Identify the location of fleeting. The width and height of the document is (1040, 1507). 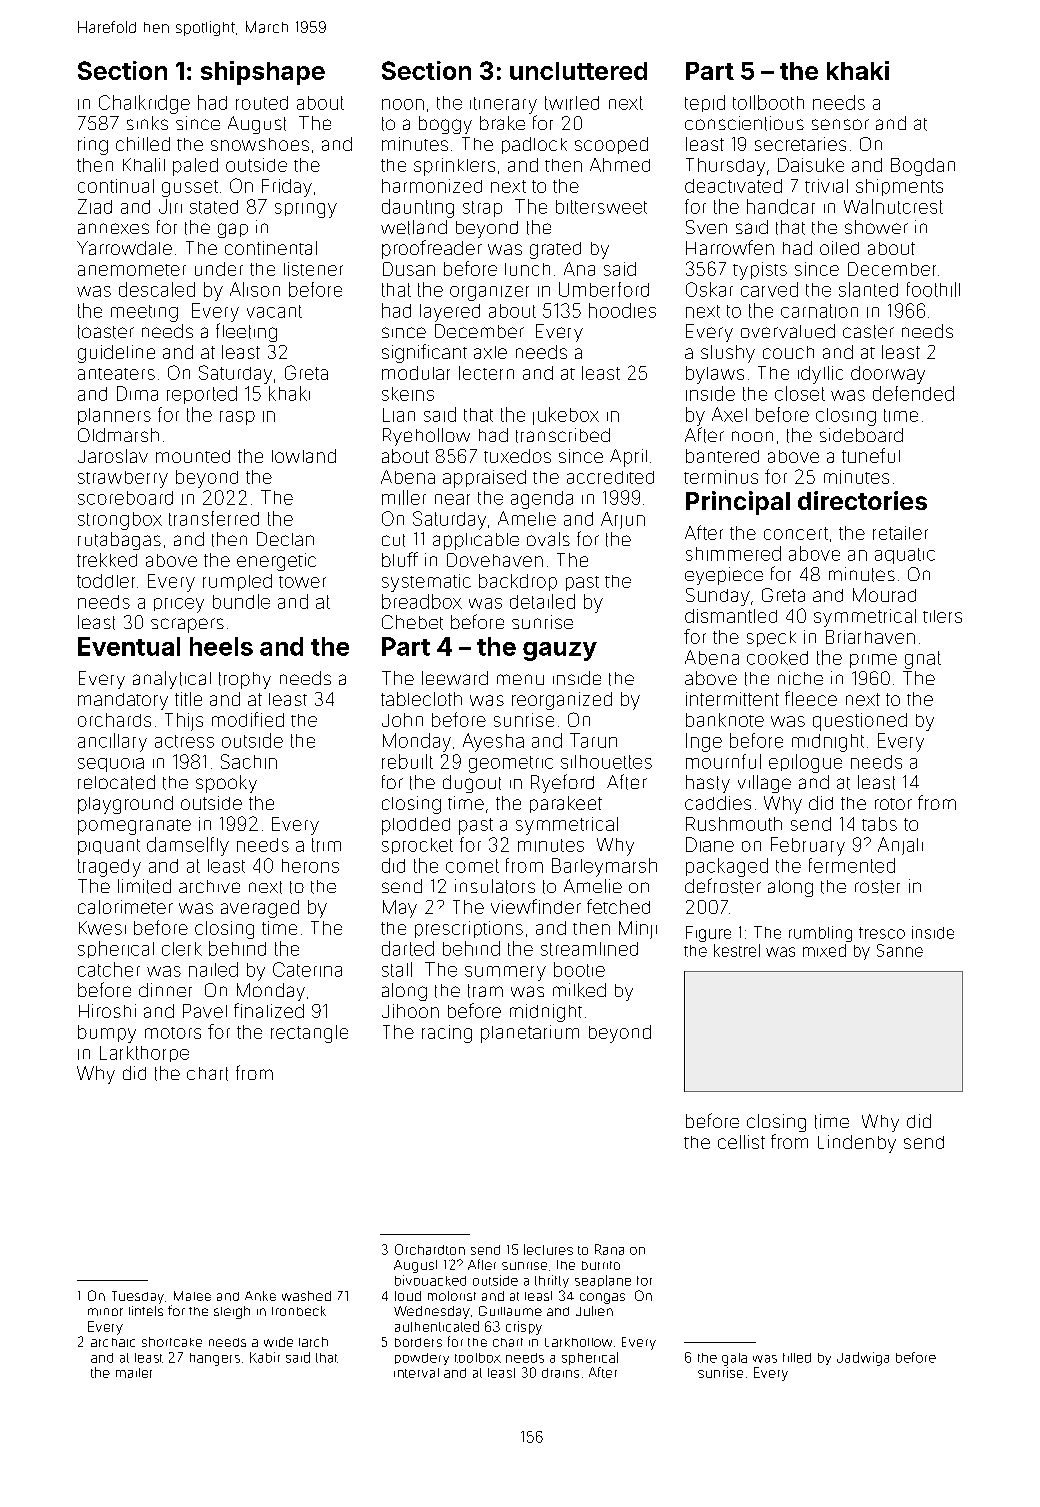
(246, 332).
